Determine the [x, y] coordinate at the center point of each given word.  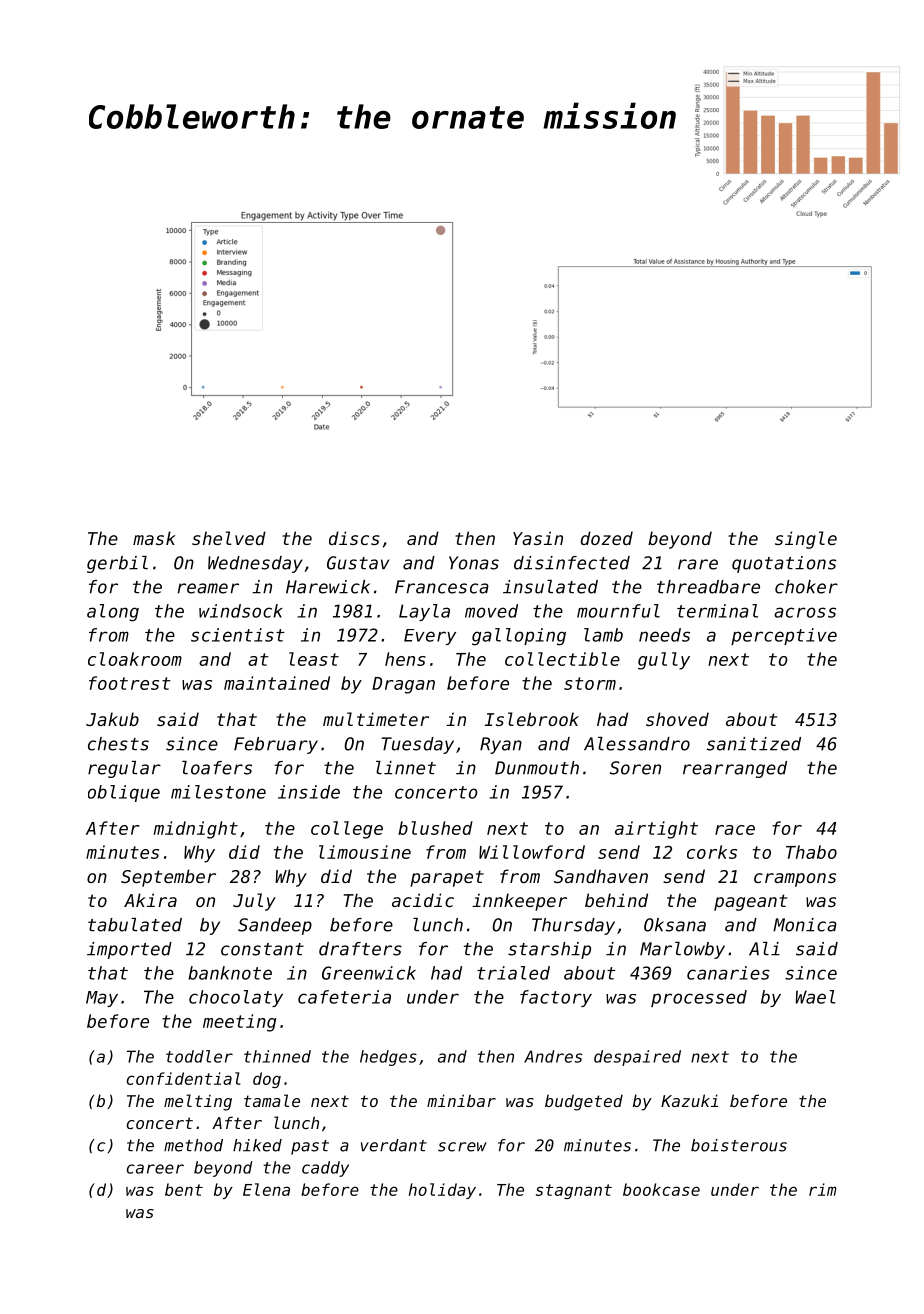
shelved [229, 538]
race [735, 830]
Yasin [538, 538]
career [155, 1169]
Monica [805, 925]
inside [309, 792]
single [806, 540]
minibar [461, 1100]
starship [549, 950]
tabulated [135, 925]
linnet [406, 768]
